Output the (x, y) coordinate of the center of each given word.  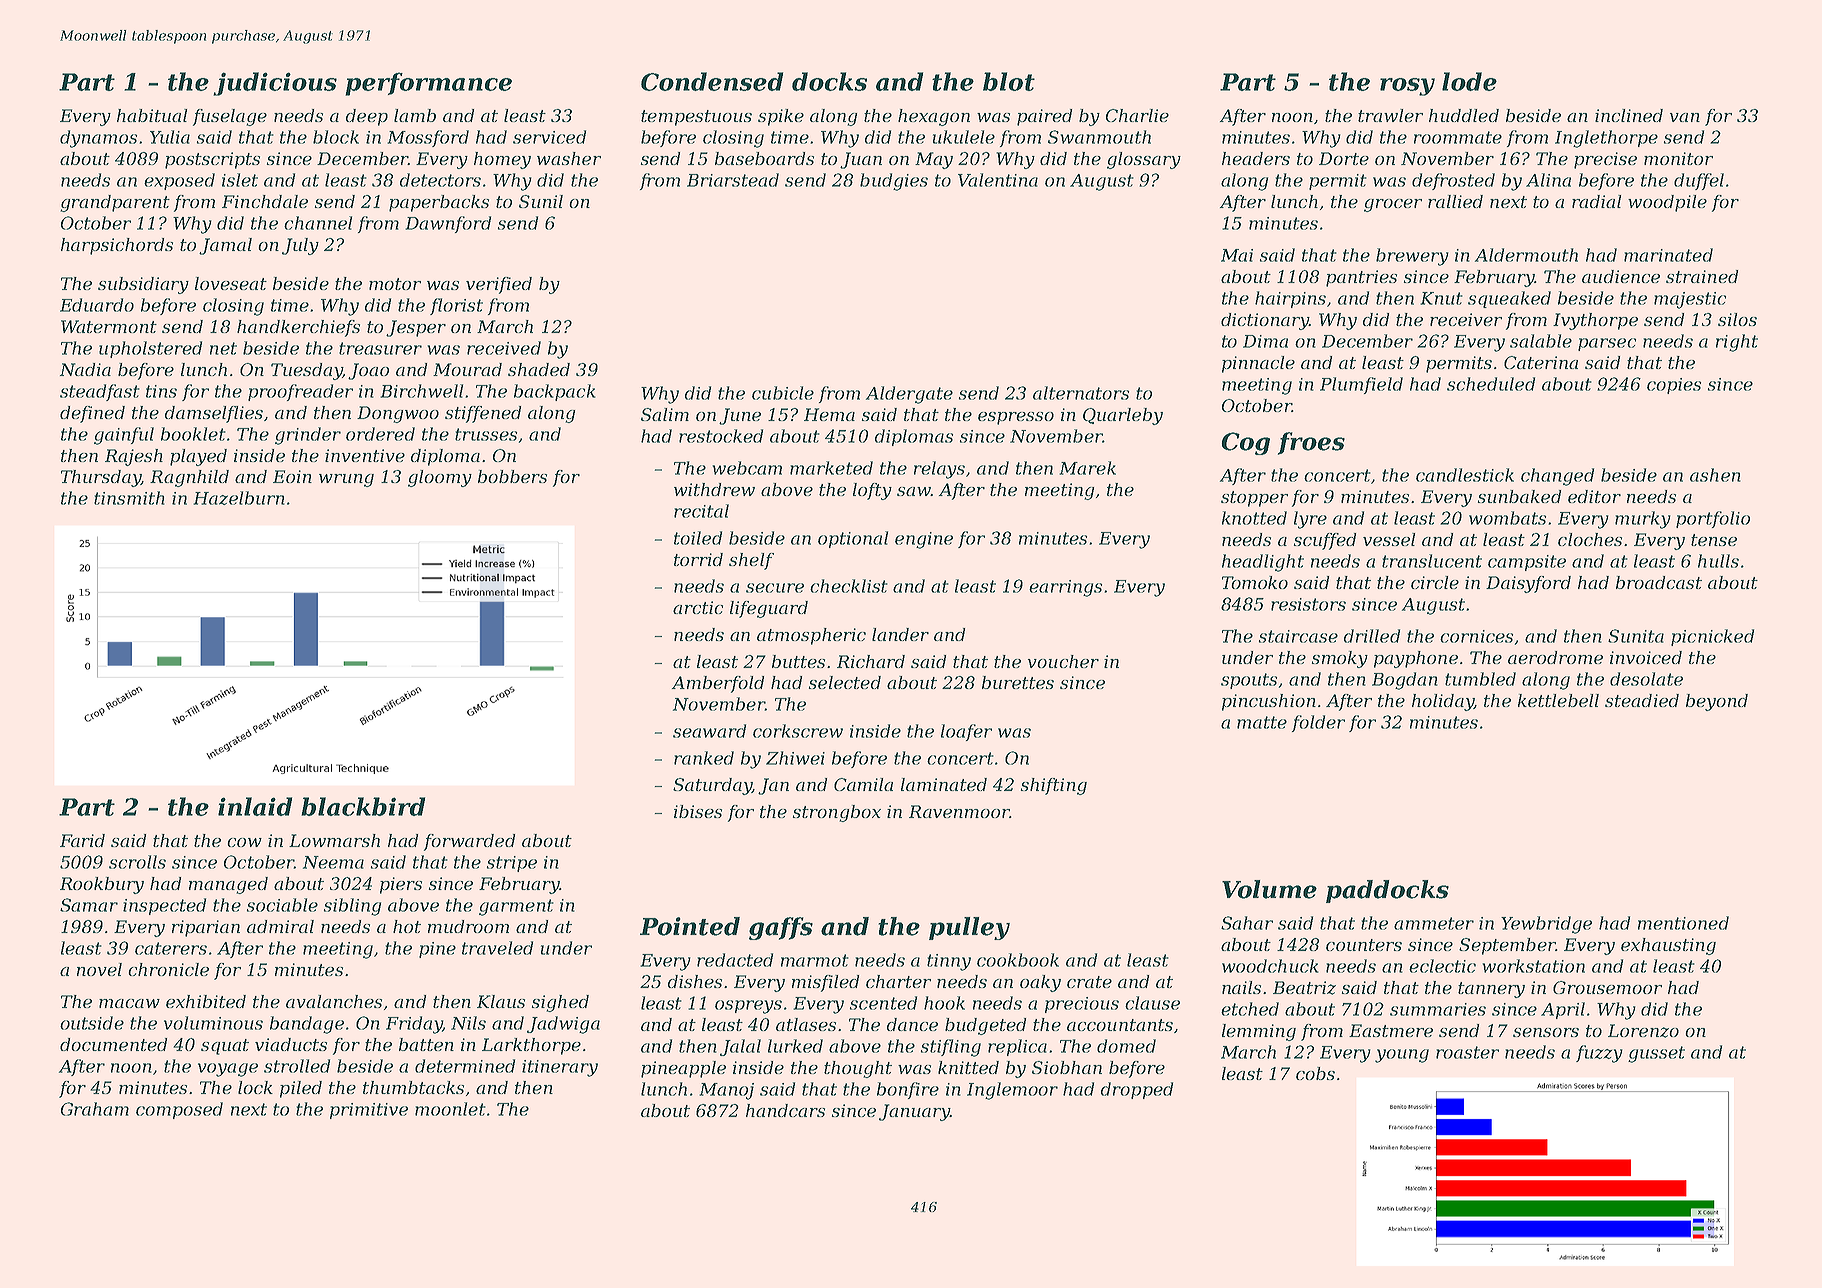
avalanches (334, 1001)
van (1685, 117)
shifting (1054, 786)
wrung (346, 480)
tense (1714, 540)
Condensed (712, 81)
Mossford (428, 138)
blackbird (363, 806)
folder (1318, 723)
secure (775, 588)
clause (1152, 1003)
